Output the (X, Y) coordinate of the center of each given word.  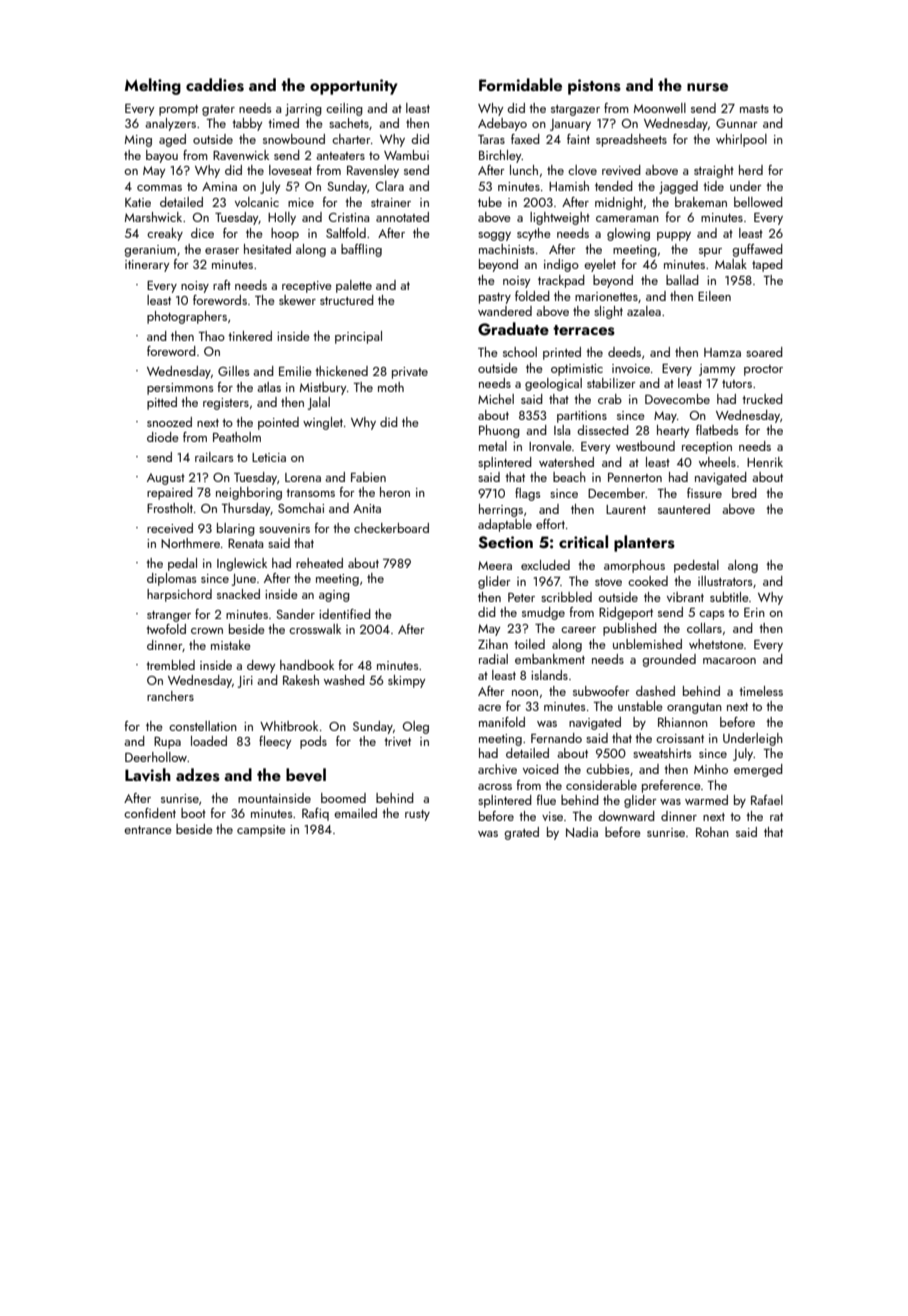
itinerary (147, 266)
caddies (215, 85)
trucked (762, 399)
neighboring (249, 493)
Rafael (767, 800)
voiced (541, 769)
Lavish (148, 775)
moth (391, 387)
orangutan (694, 708)
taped (767, 265)
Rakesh (301, 680)
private (410, 373)
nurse (707, 87)
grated (521, 833)
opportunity (354, 87)
